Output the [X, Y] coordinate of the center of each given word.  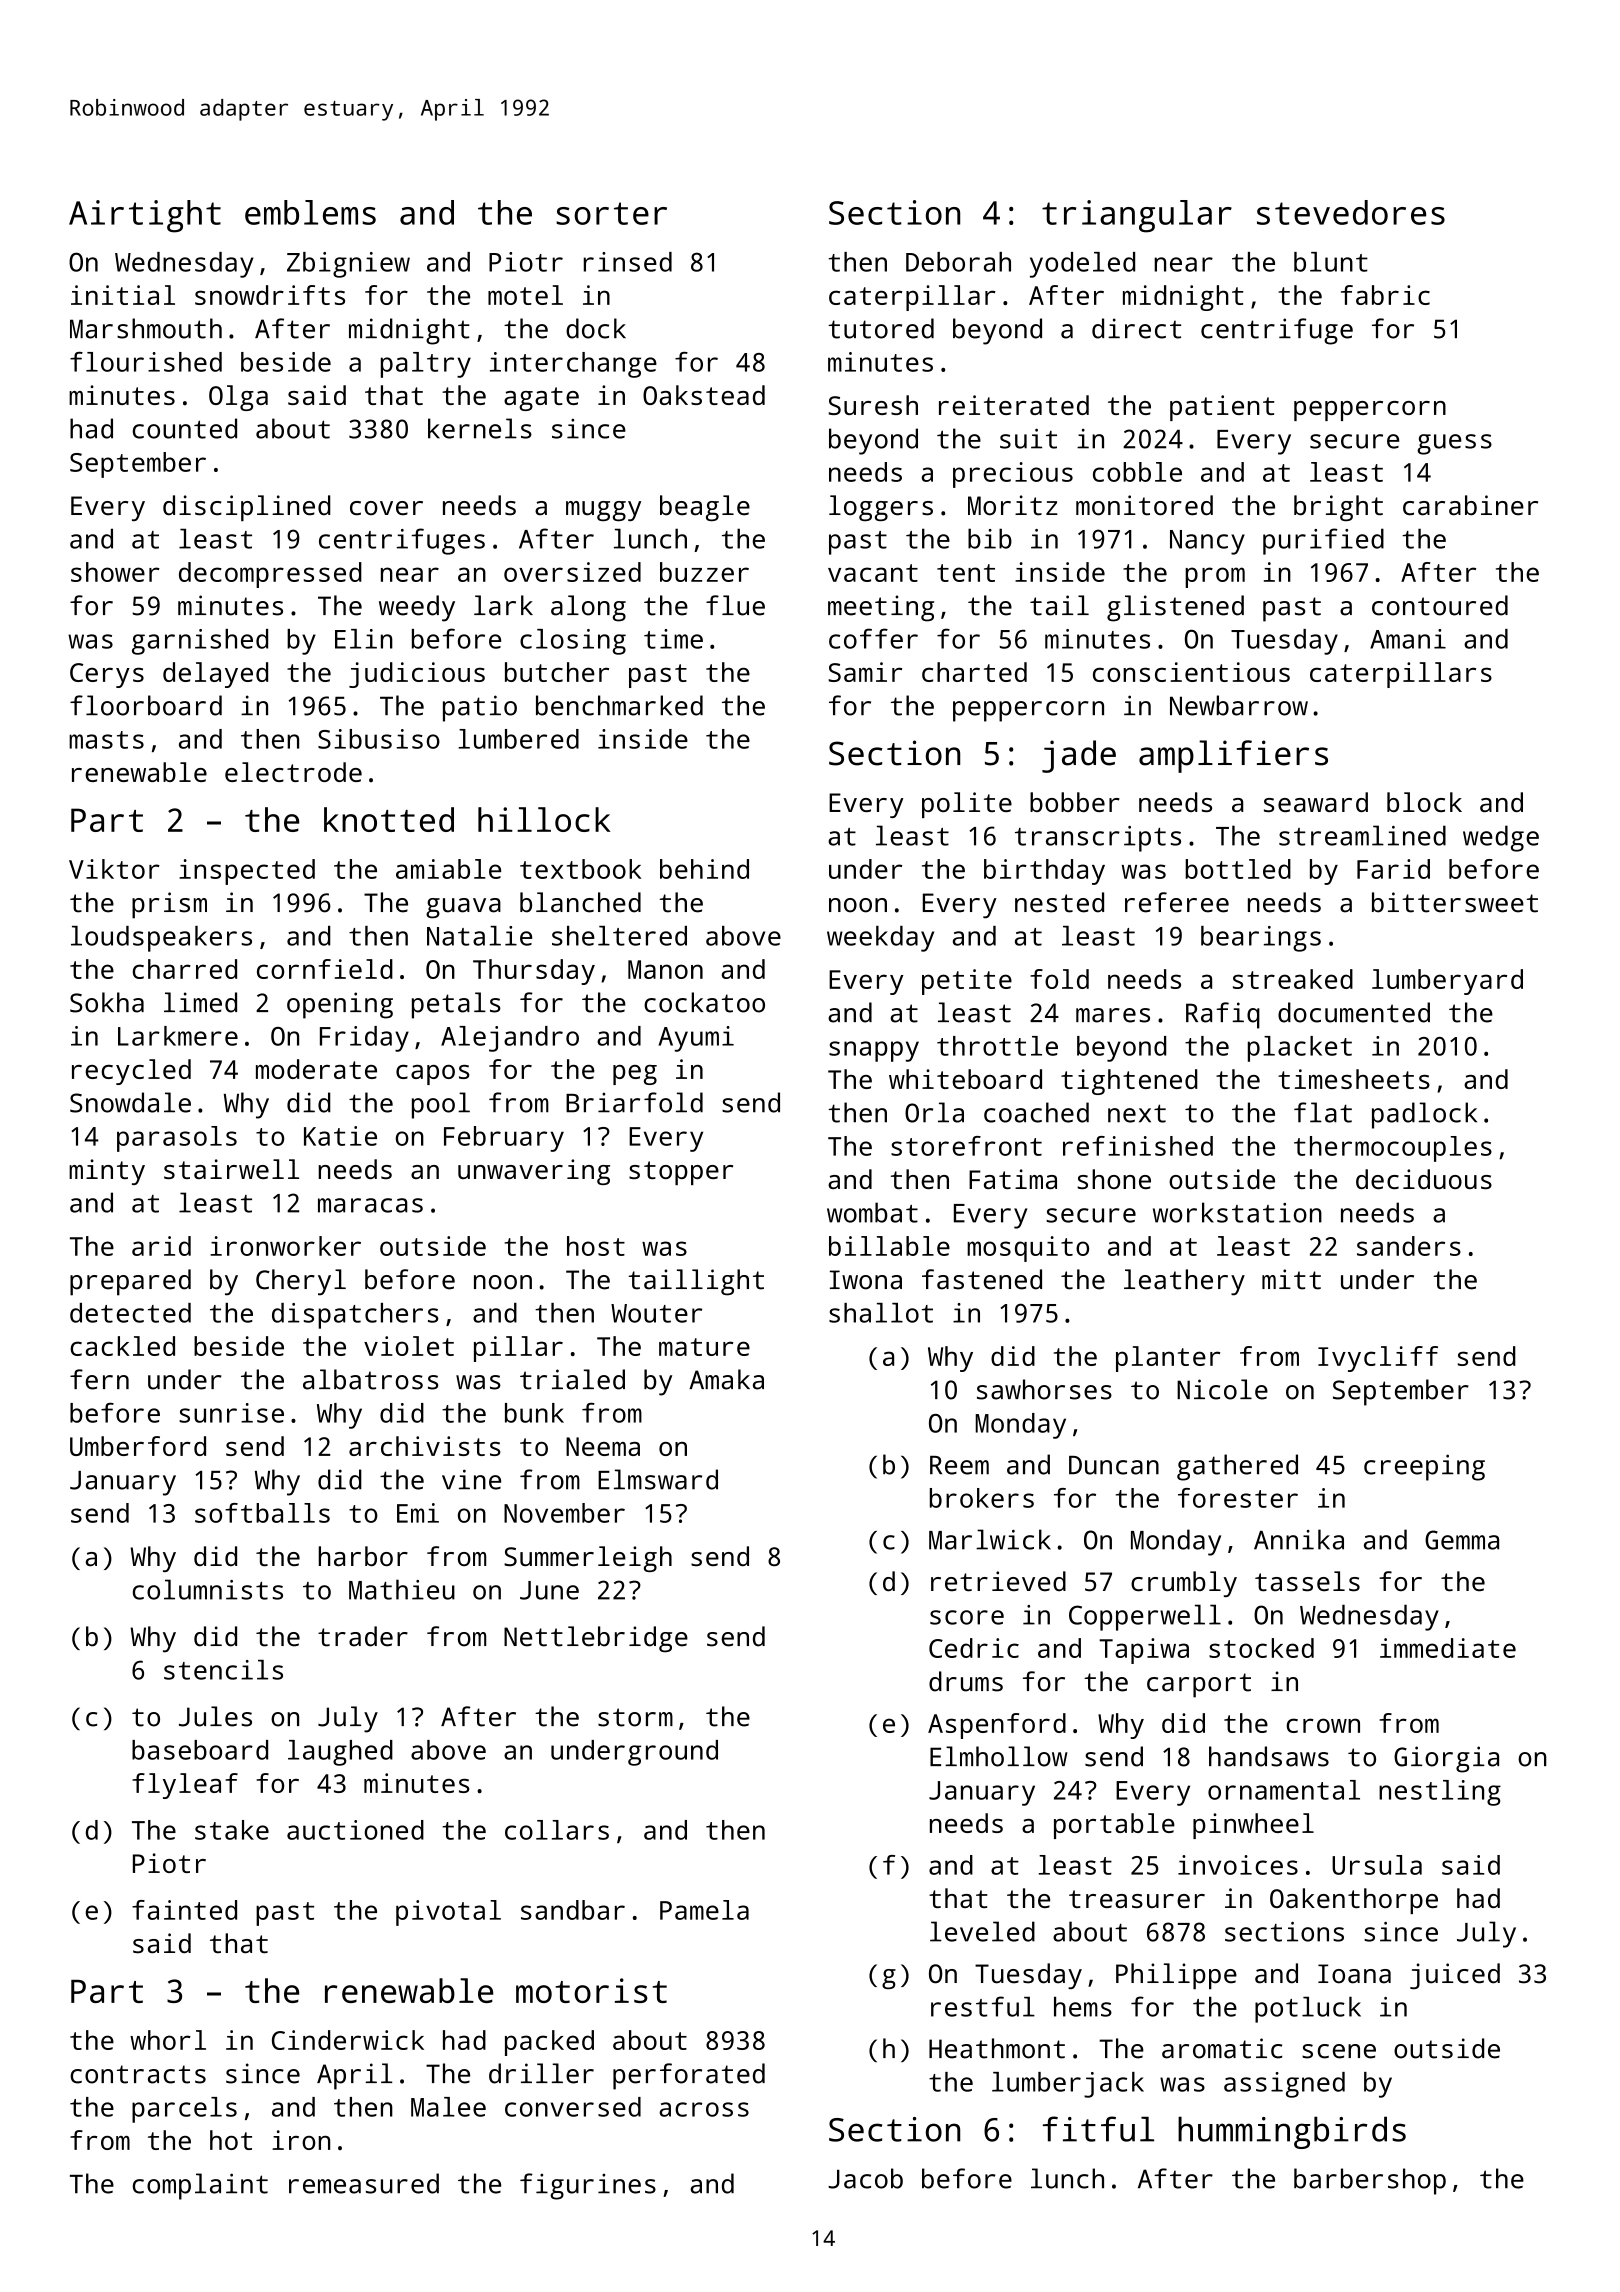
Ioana [1354, 1974]
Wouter [656, 1313]
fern [99, 1379]
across [704, 2109]
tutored [881, 328]
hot [231, 2140]
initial [123, 295]
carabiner [1470, 505]
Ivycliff [1378, 1359]
